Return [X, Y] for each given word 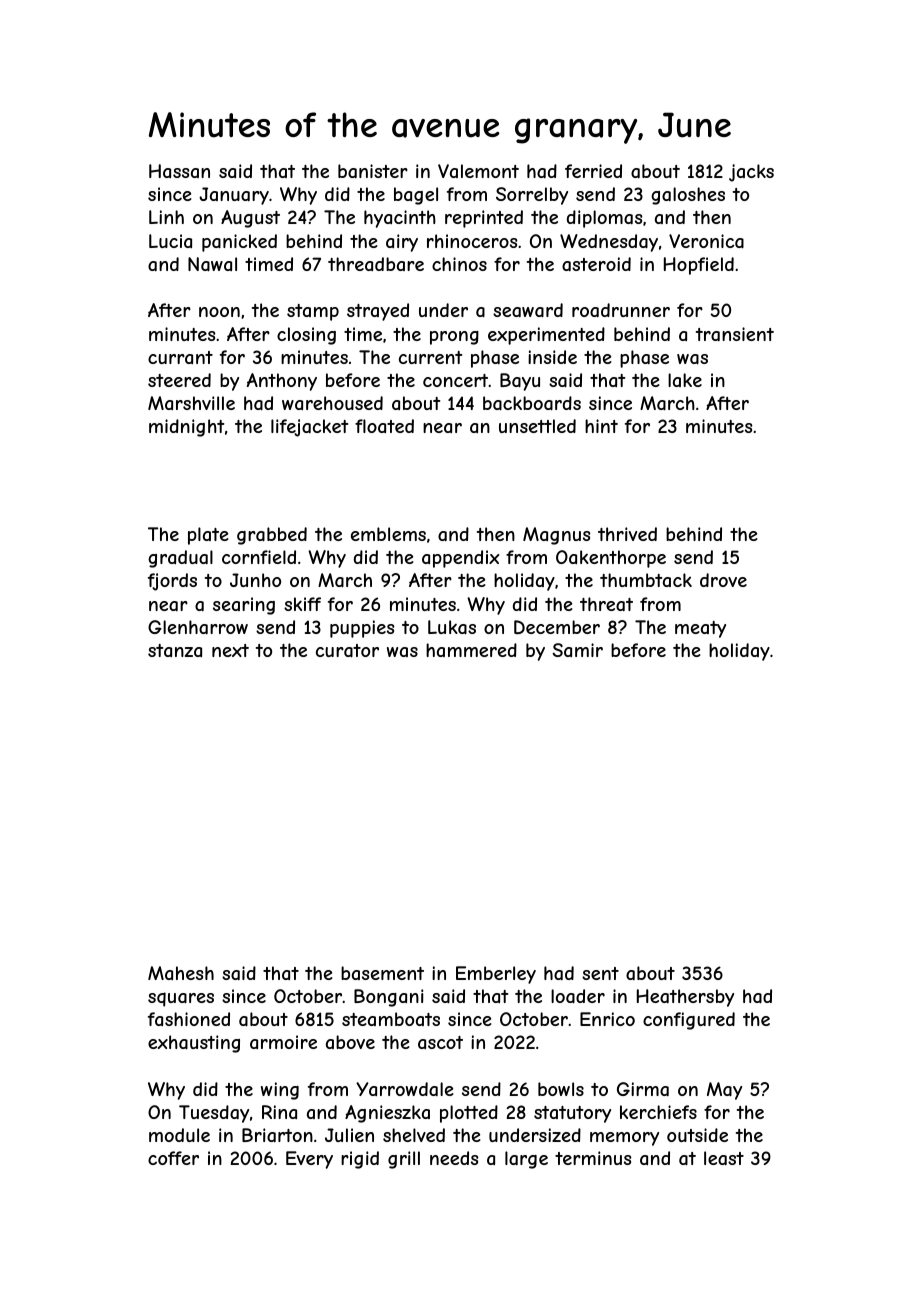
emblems [388, 534]
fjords [172, 582]
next [230, 650]
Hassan [179, 171]
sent [600, 973]
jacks [751, 173]
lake [685, 380]
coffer [173, 1158]
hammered [471, 650]
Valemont [478, 171]
